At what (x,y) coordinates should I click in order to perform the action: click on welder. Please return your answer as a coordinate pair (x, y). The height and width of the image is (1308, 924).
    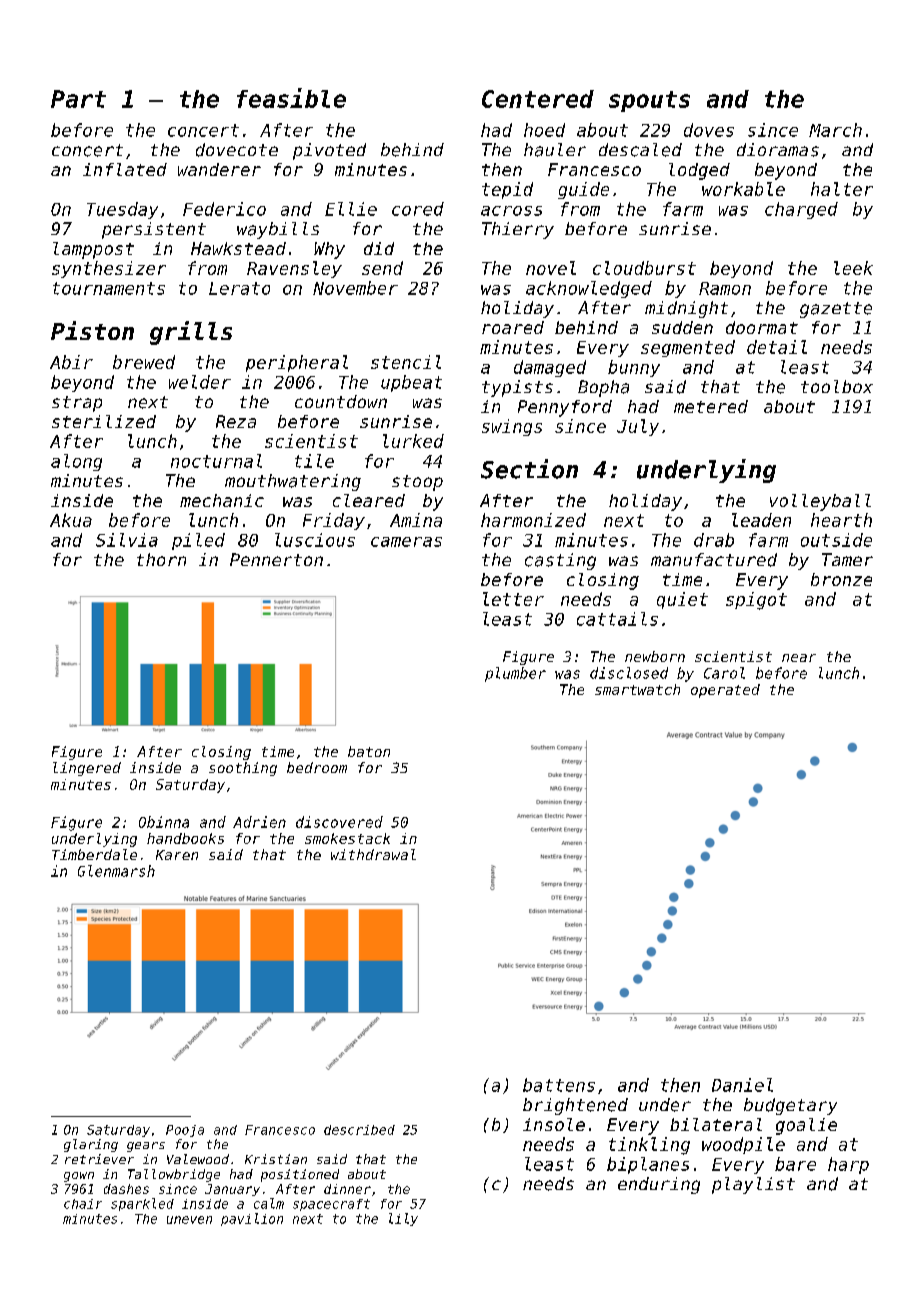
    Looking at the image, I should click on (200, 382).
